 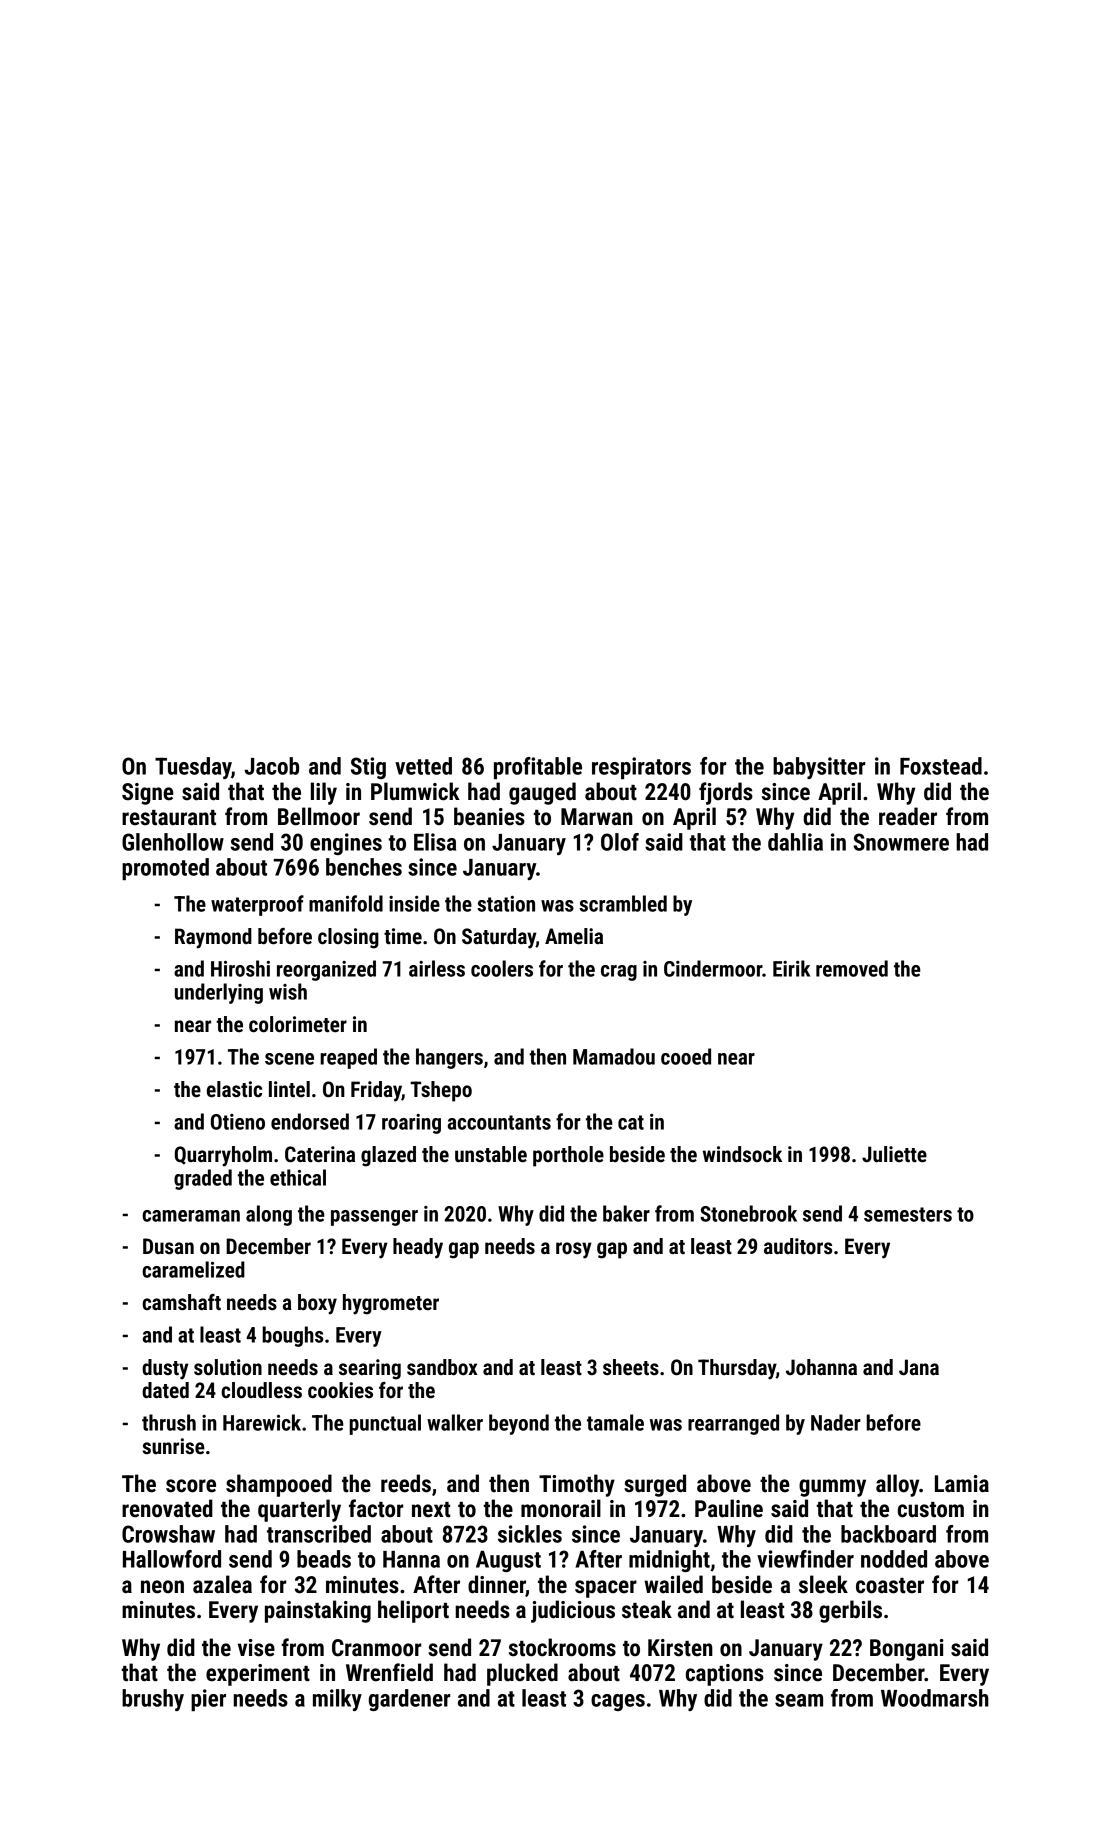 What do you see at coordinates (240, 968) in the screenshot?
I see `Hiroshi` at bounding box center [240, 968].
